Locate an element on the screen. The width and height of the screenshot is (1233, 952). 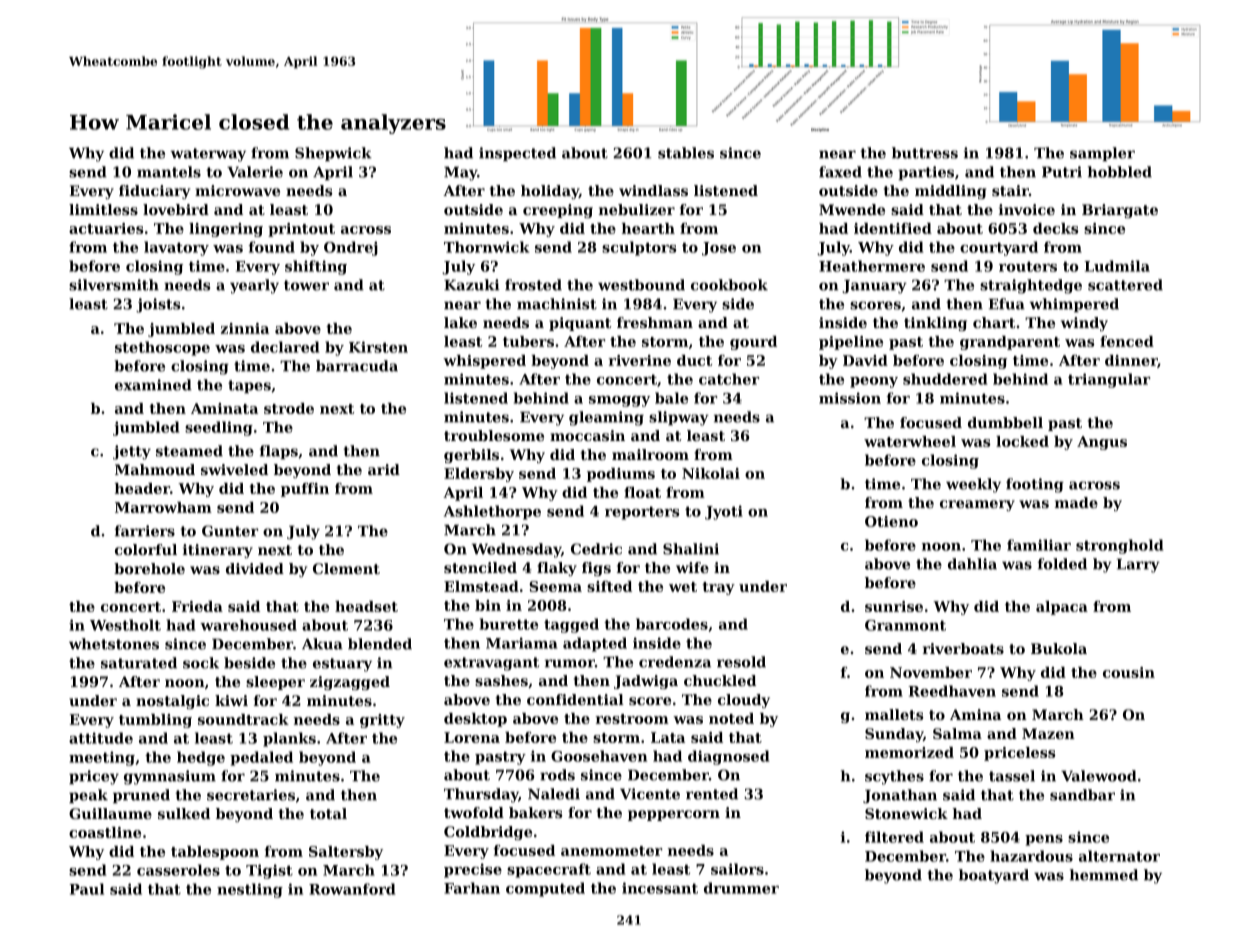
flaps is located at coordinates (279, 452).
